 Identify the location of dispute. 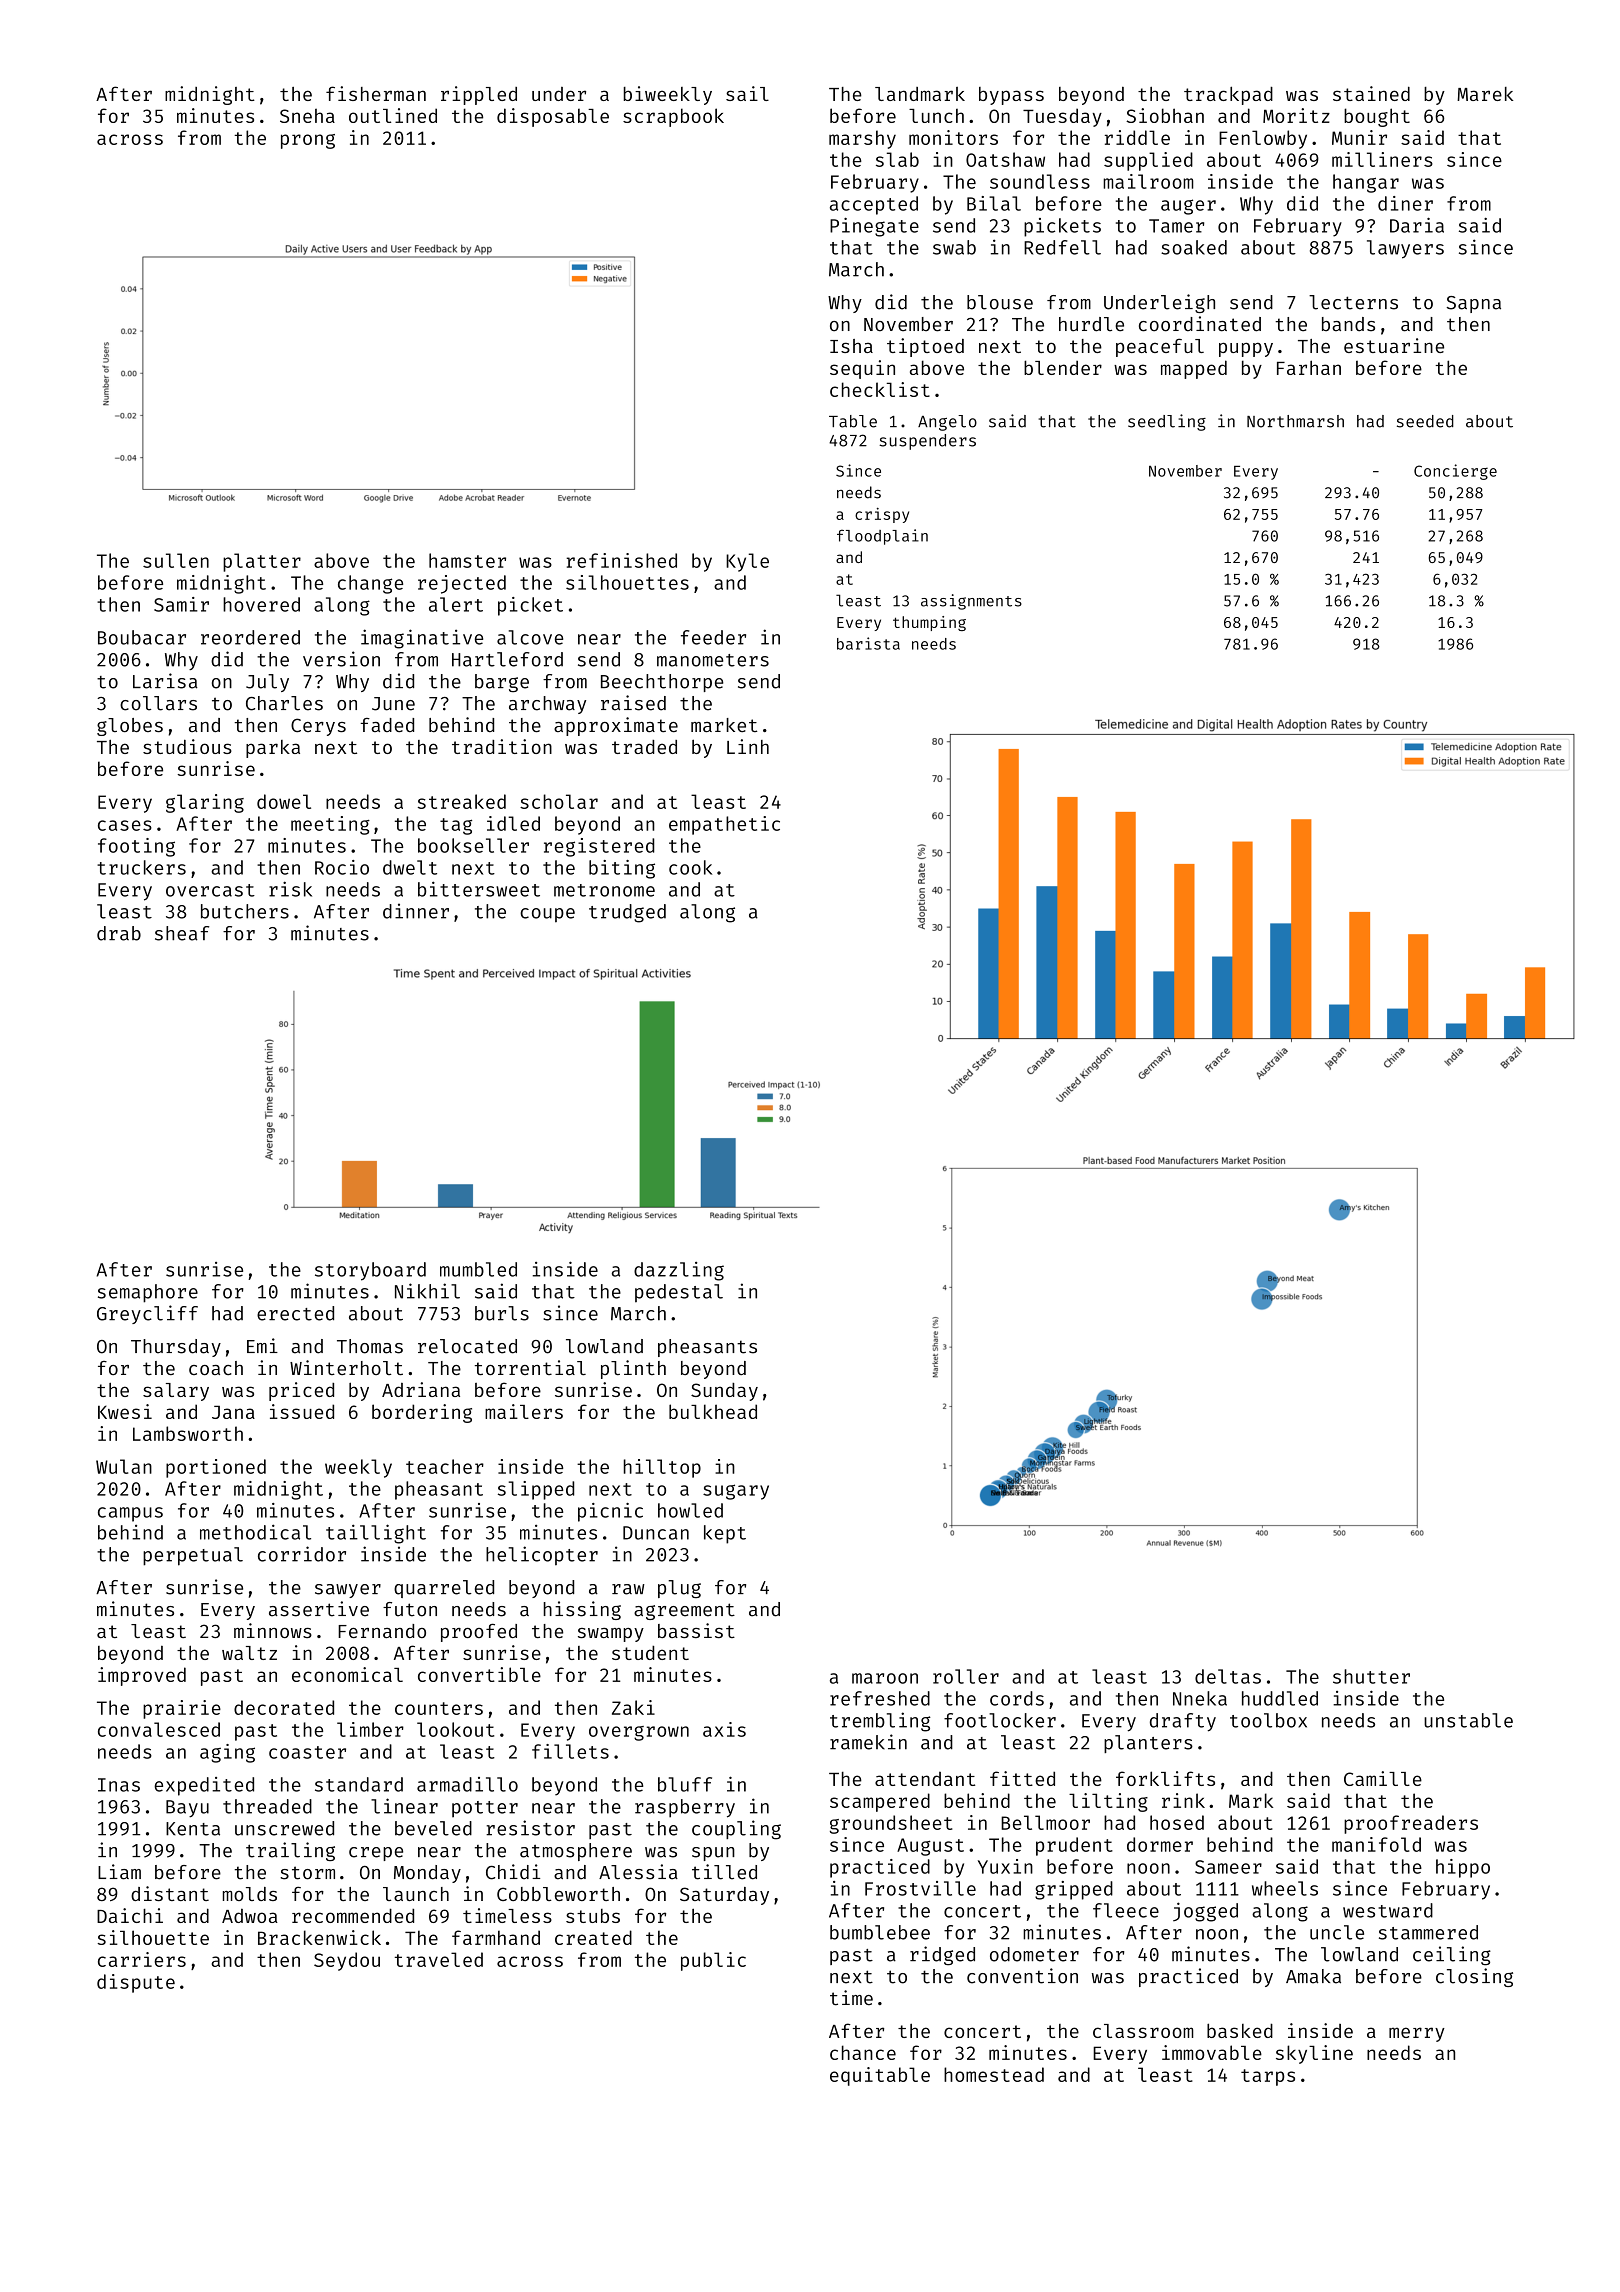
(136, 1983).
